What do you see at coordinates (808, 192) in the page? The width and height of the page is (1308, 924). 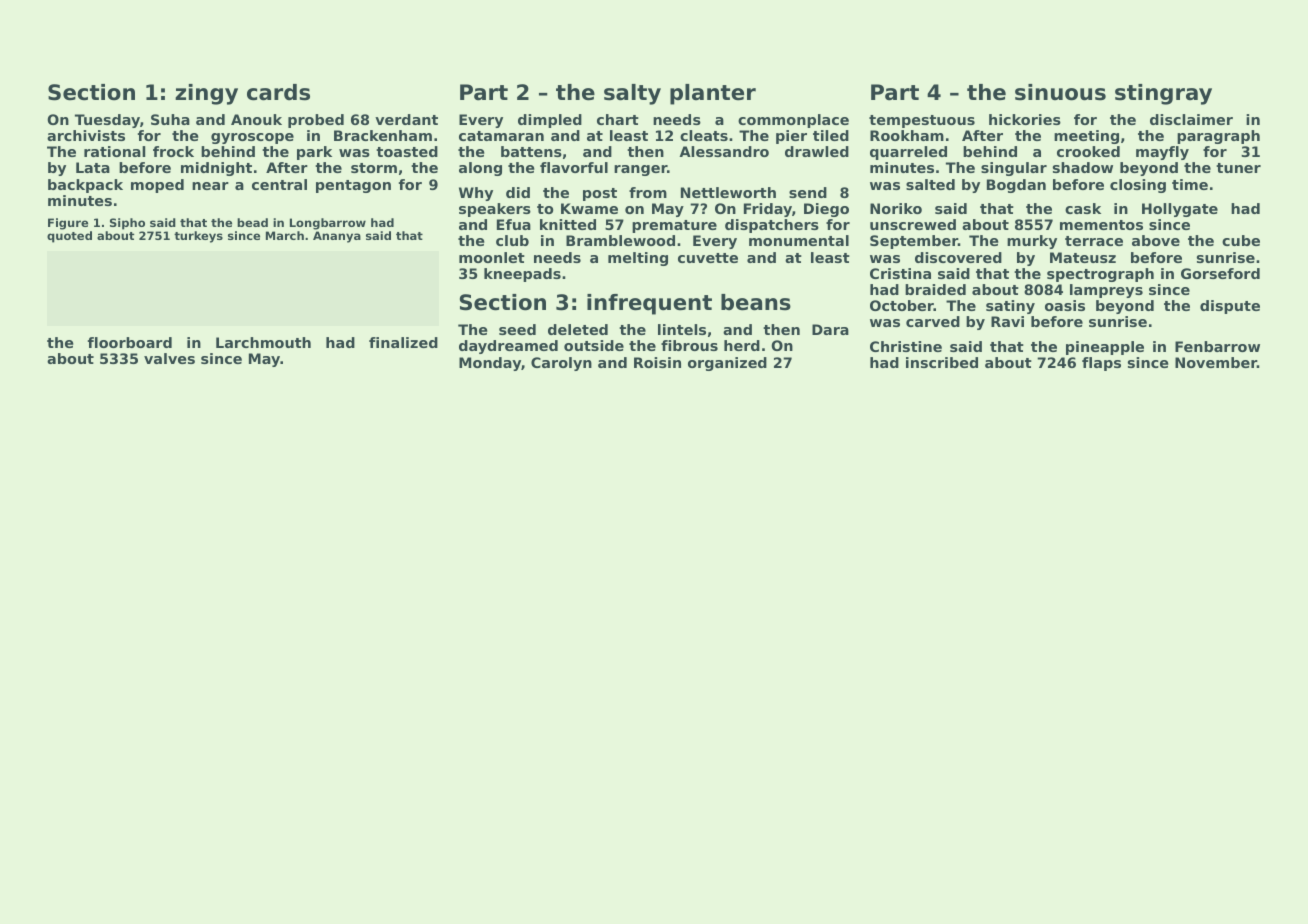 I see `send` at bounding box center [808, 192].
